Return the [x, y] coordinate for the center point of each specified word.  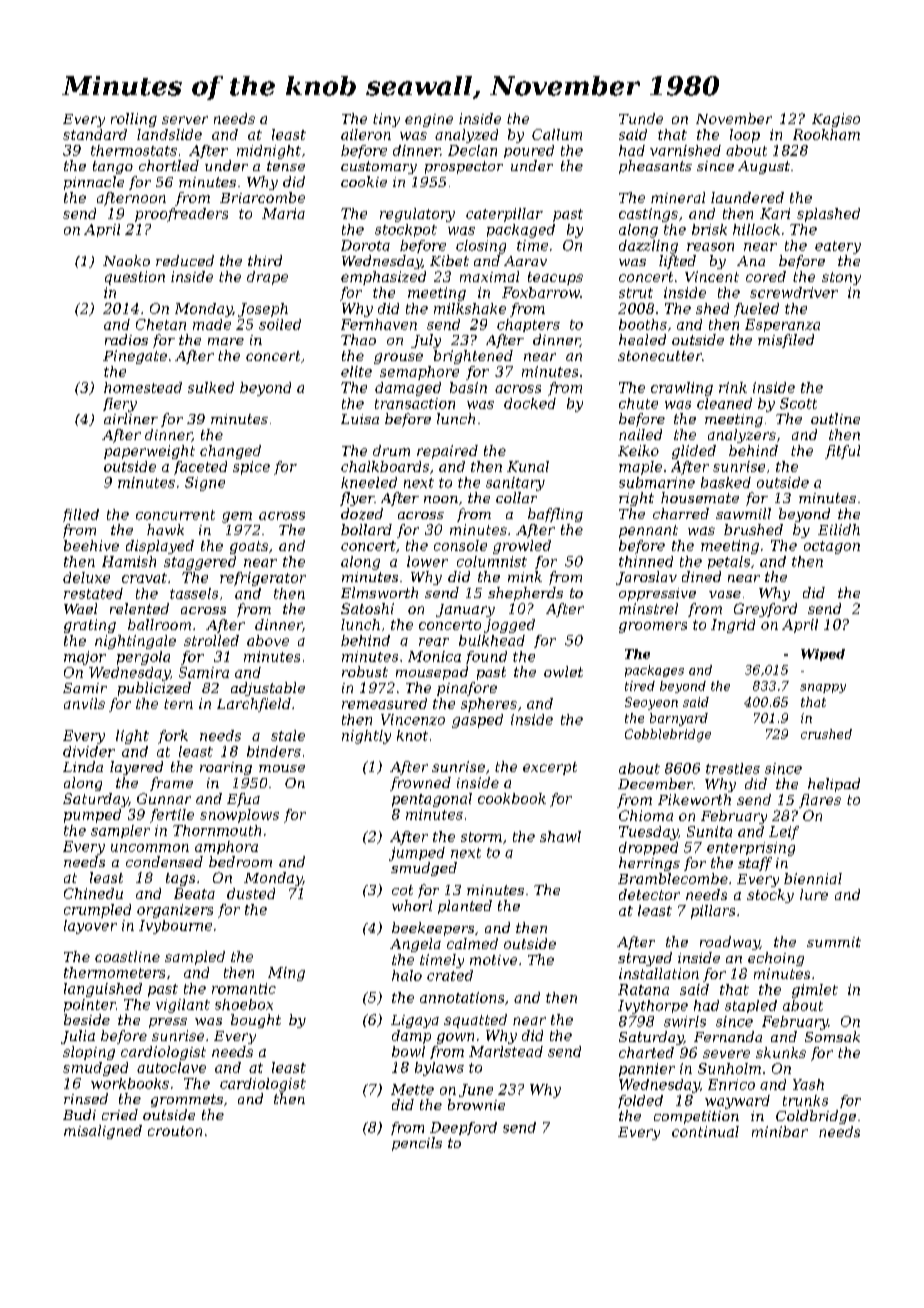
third [265, 260]
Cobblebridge [668, 735]
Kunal [528, 466]
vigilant [183, 1006]
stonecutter [660, 356]
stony [841, 278]
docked [530, 403]
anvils [84, 703]
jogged [509, 626]
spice [251, 468]
